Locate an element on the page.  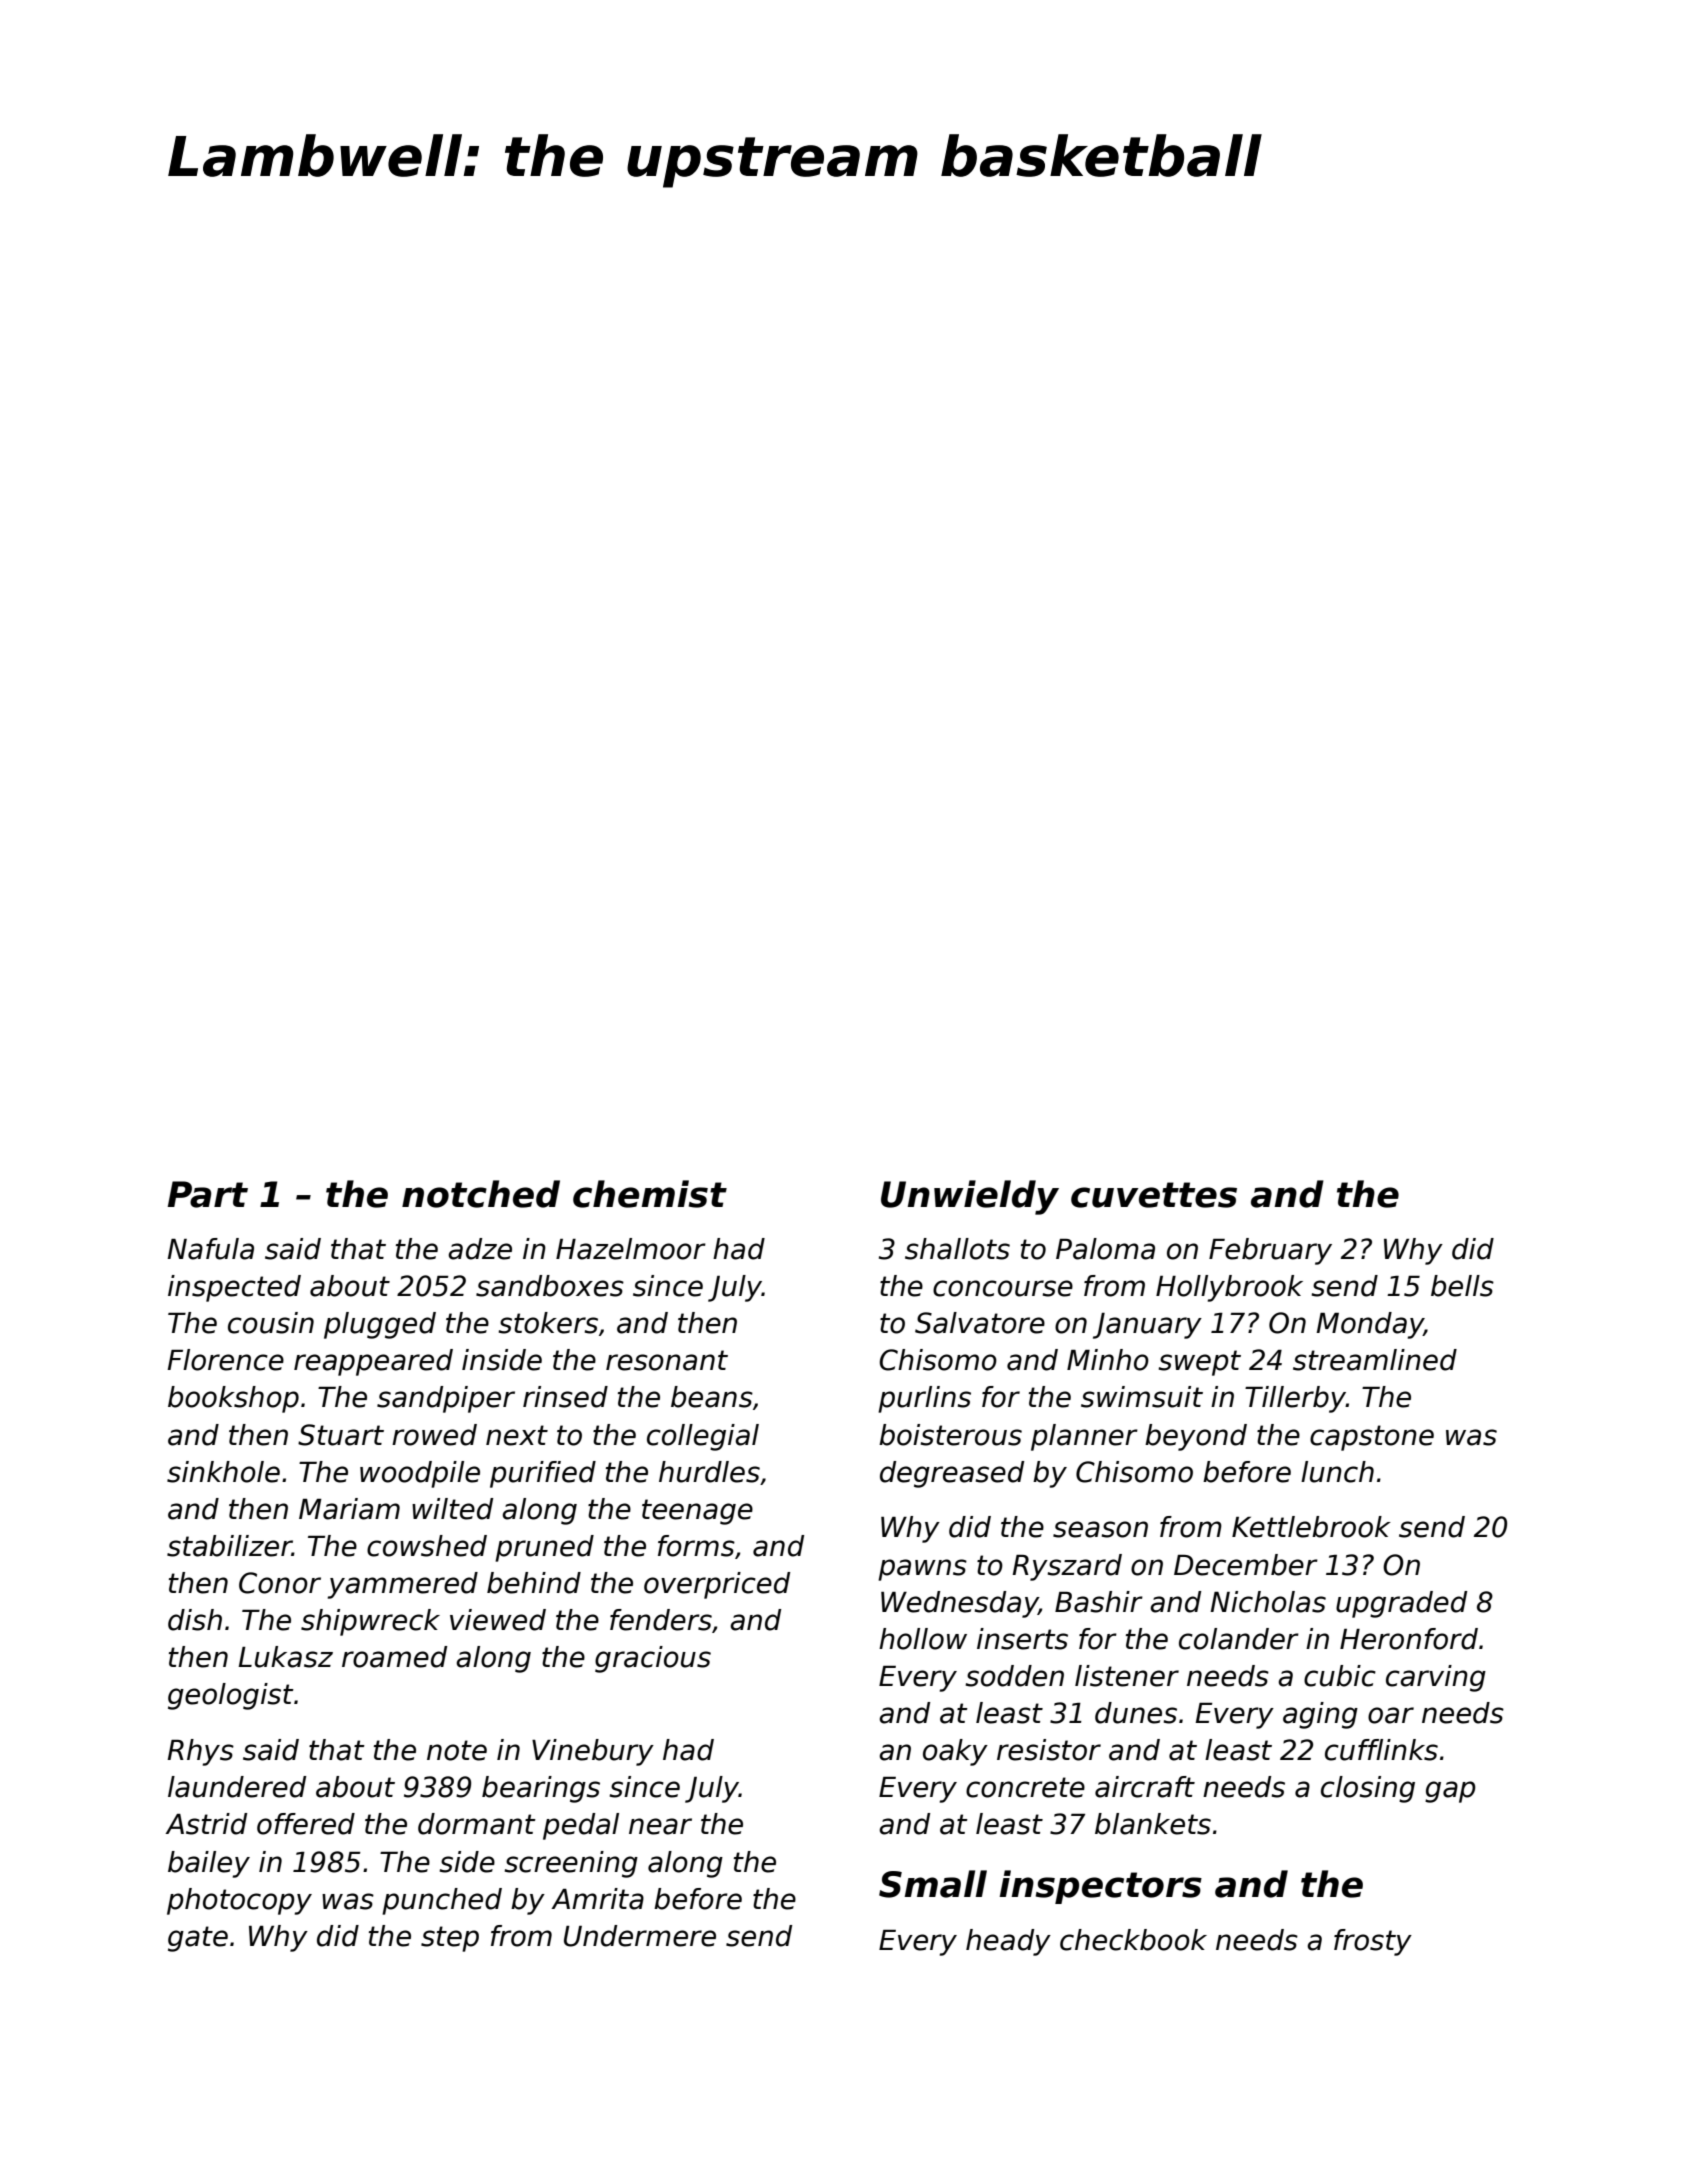
notched is located at coordinates (481, 1194).
